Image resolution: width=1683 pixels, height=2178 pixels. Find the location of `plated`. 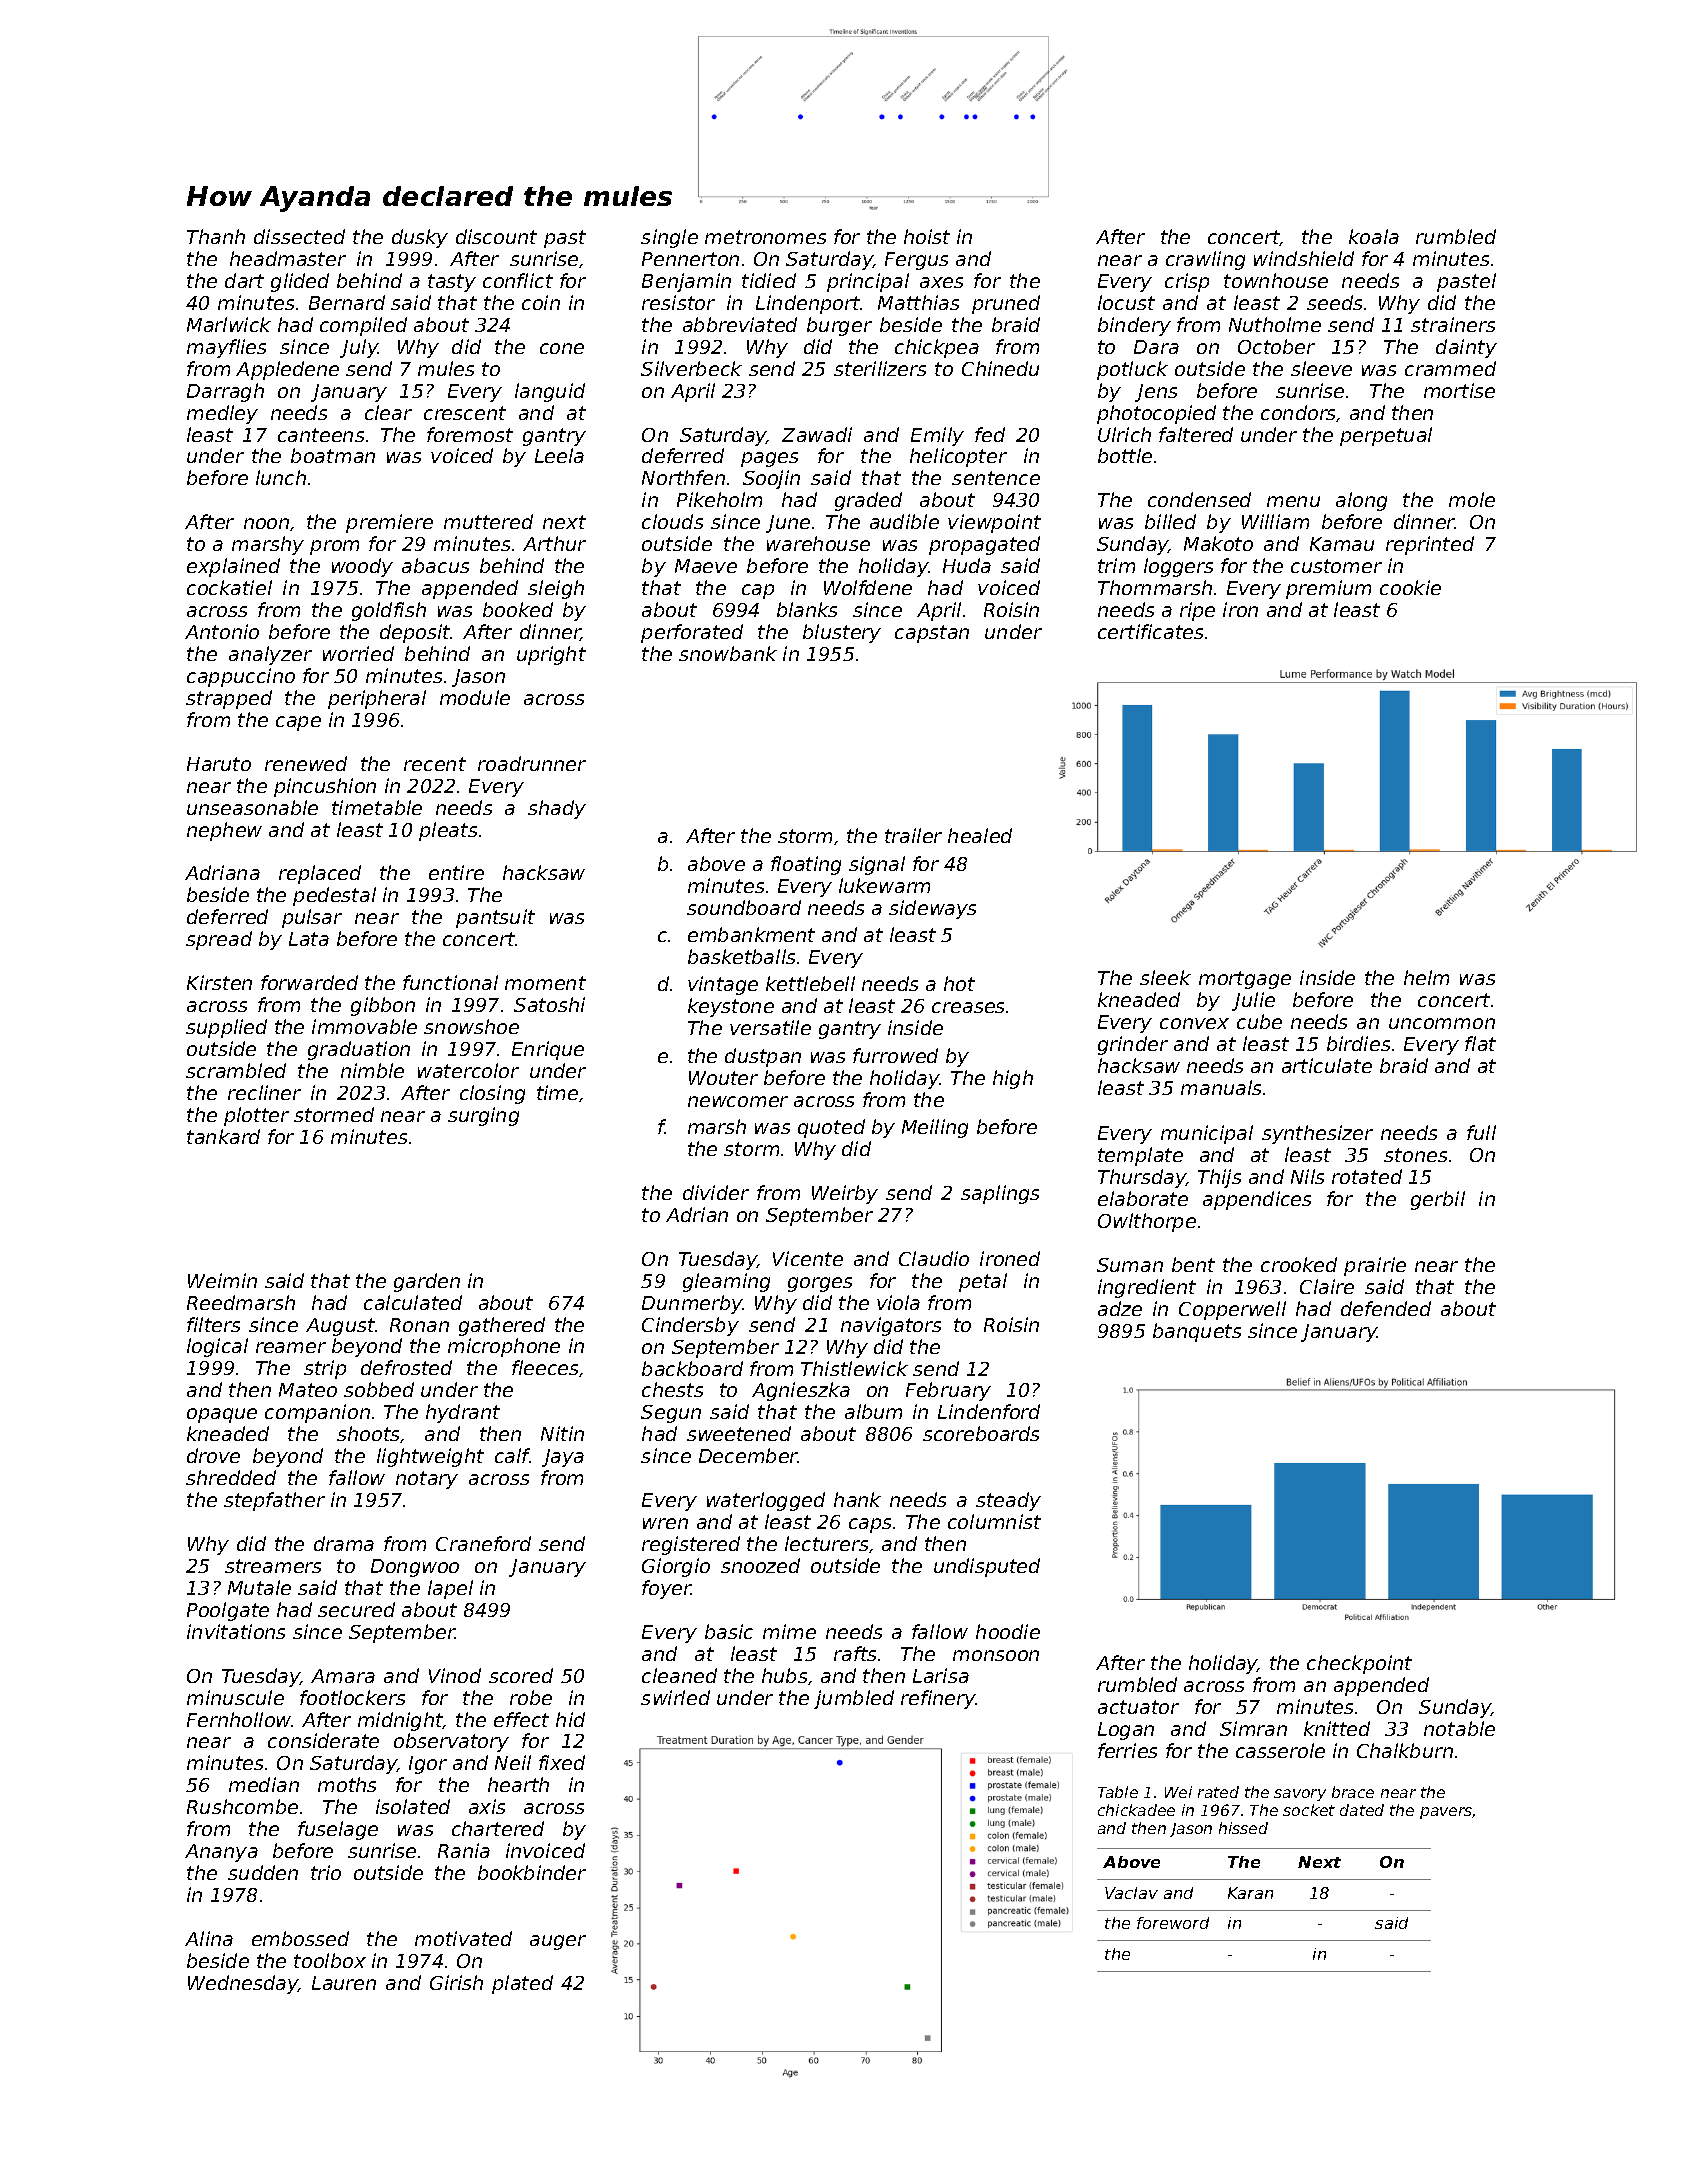

plated is located at coordinates (522, 1984).
